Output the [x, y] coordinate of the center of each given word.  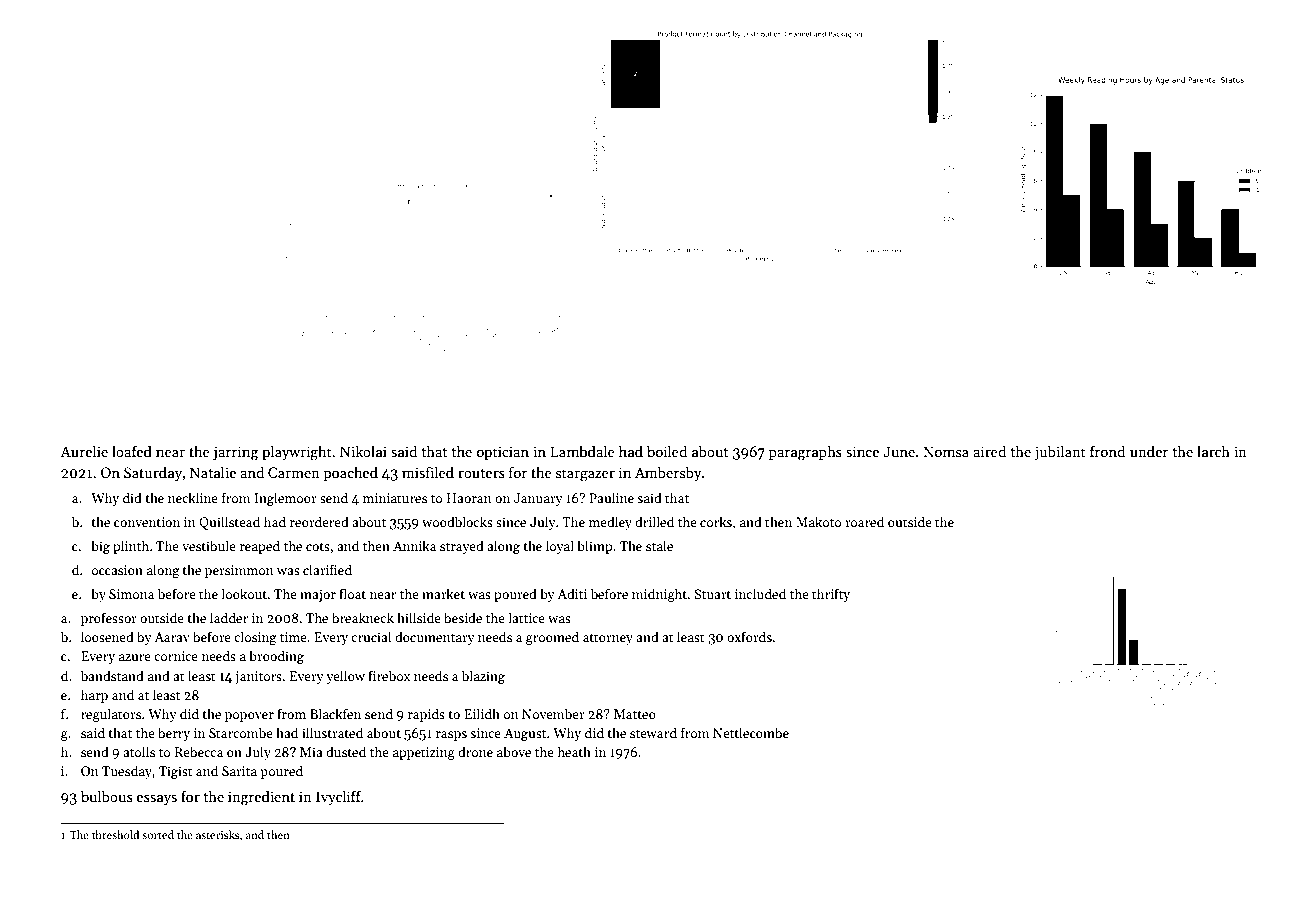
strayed [462, 547]
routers [481, 473]
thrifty [831, 595]
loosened [107, 636]
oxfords [749, 636]
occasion [117, 570]
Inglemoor [285, 499]
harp [94, 696]
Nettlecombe [751, 732]
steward [653, 732]
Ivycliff [338, 797]
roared [864, 521]
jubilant [1060, 452]
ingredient [261, 798]
